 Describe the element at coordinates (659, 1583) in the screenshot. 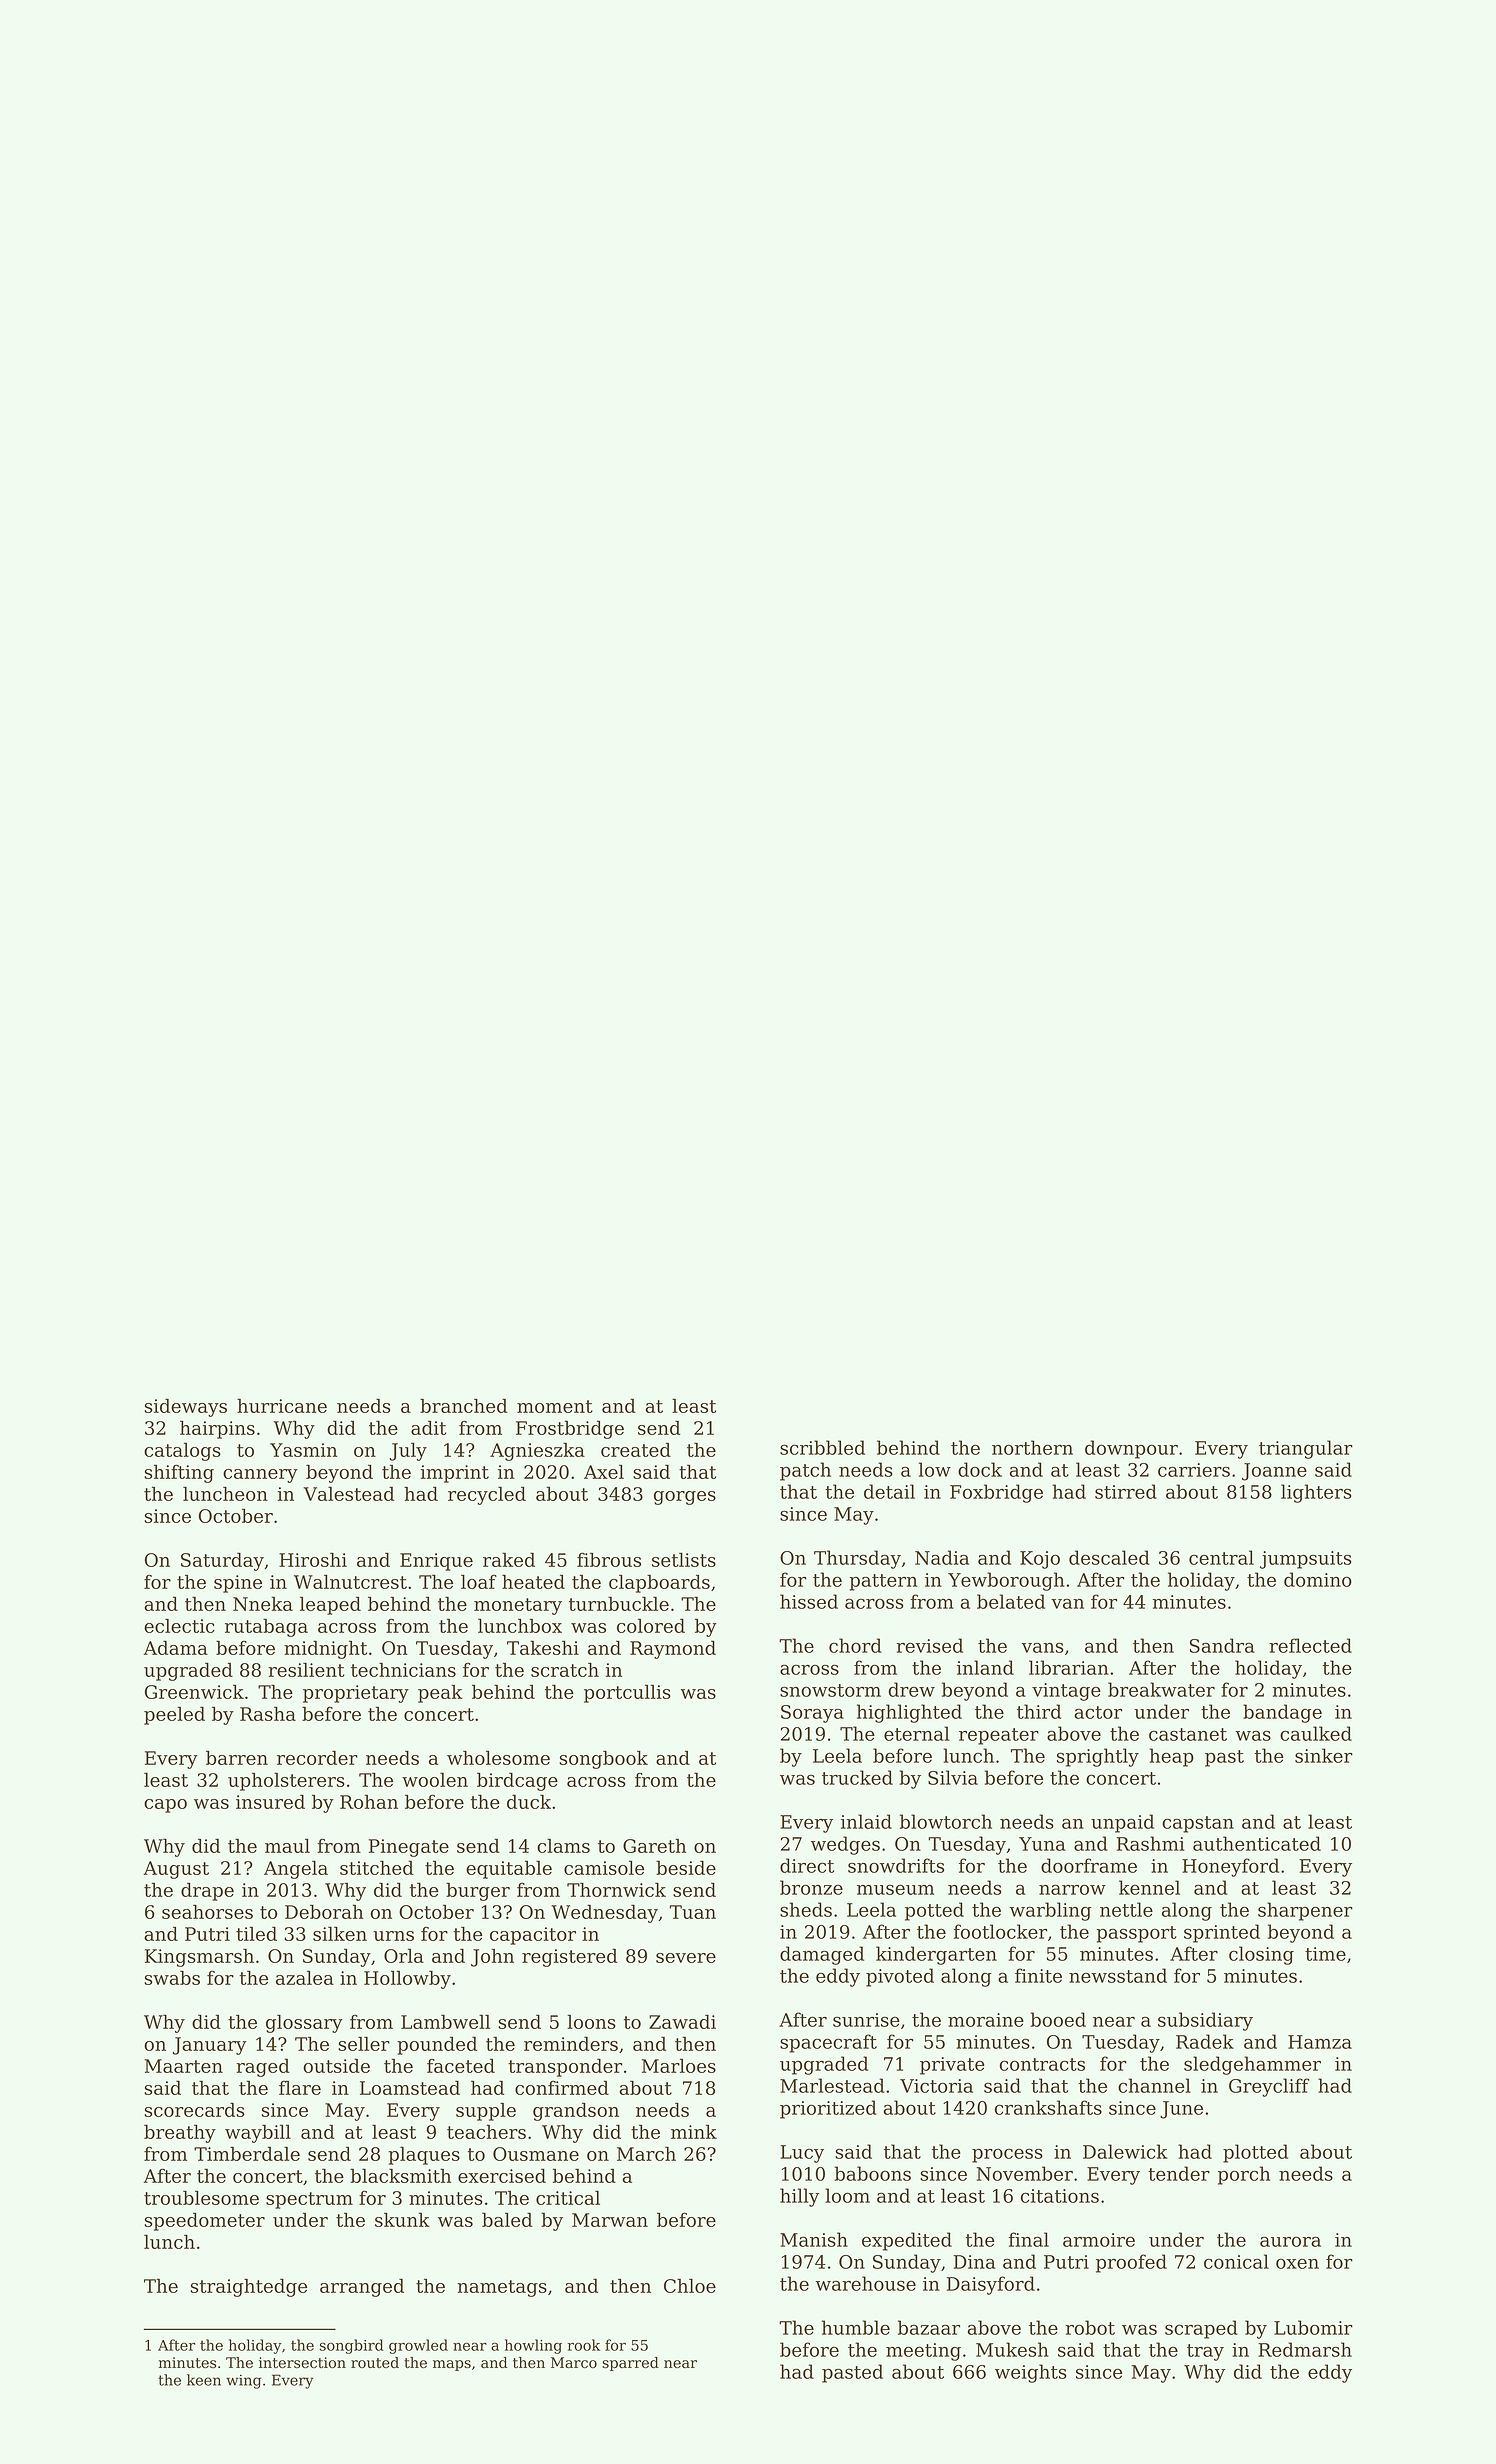

I see `clapboards` at that location.
